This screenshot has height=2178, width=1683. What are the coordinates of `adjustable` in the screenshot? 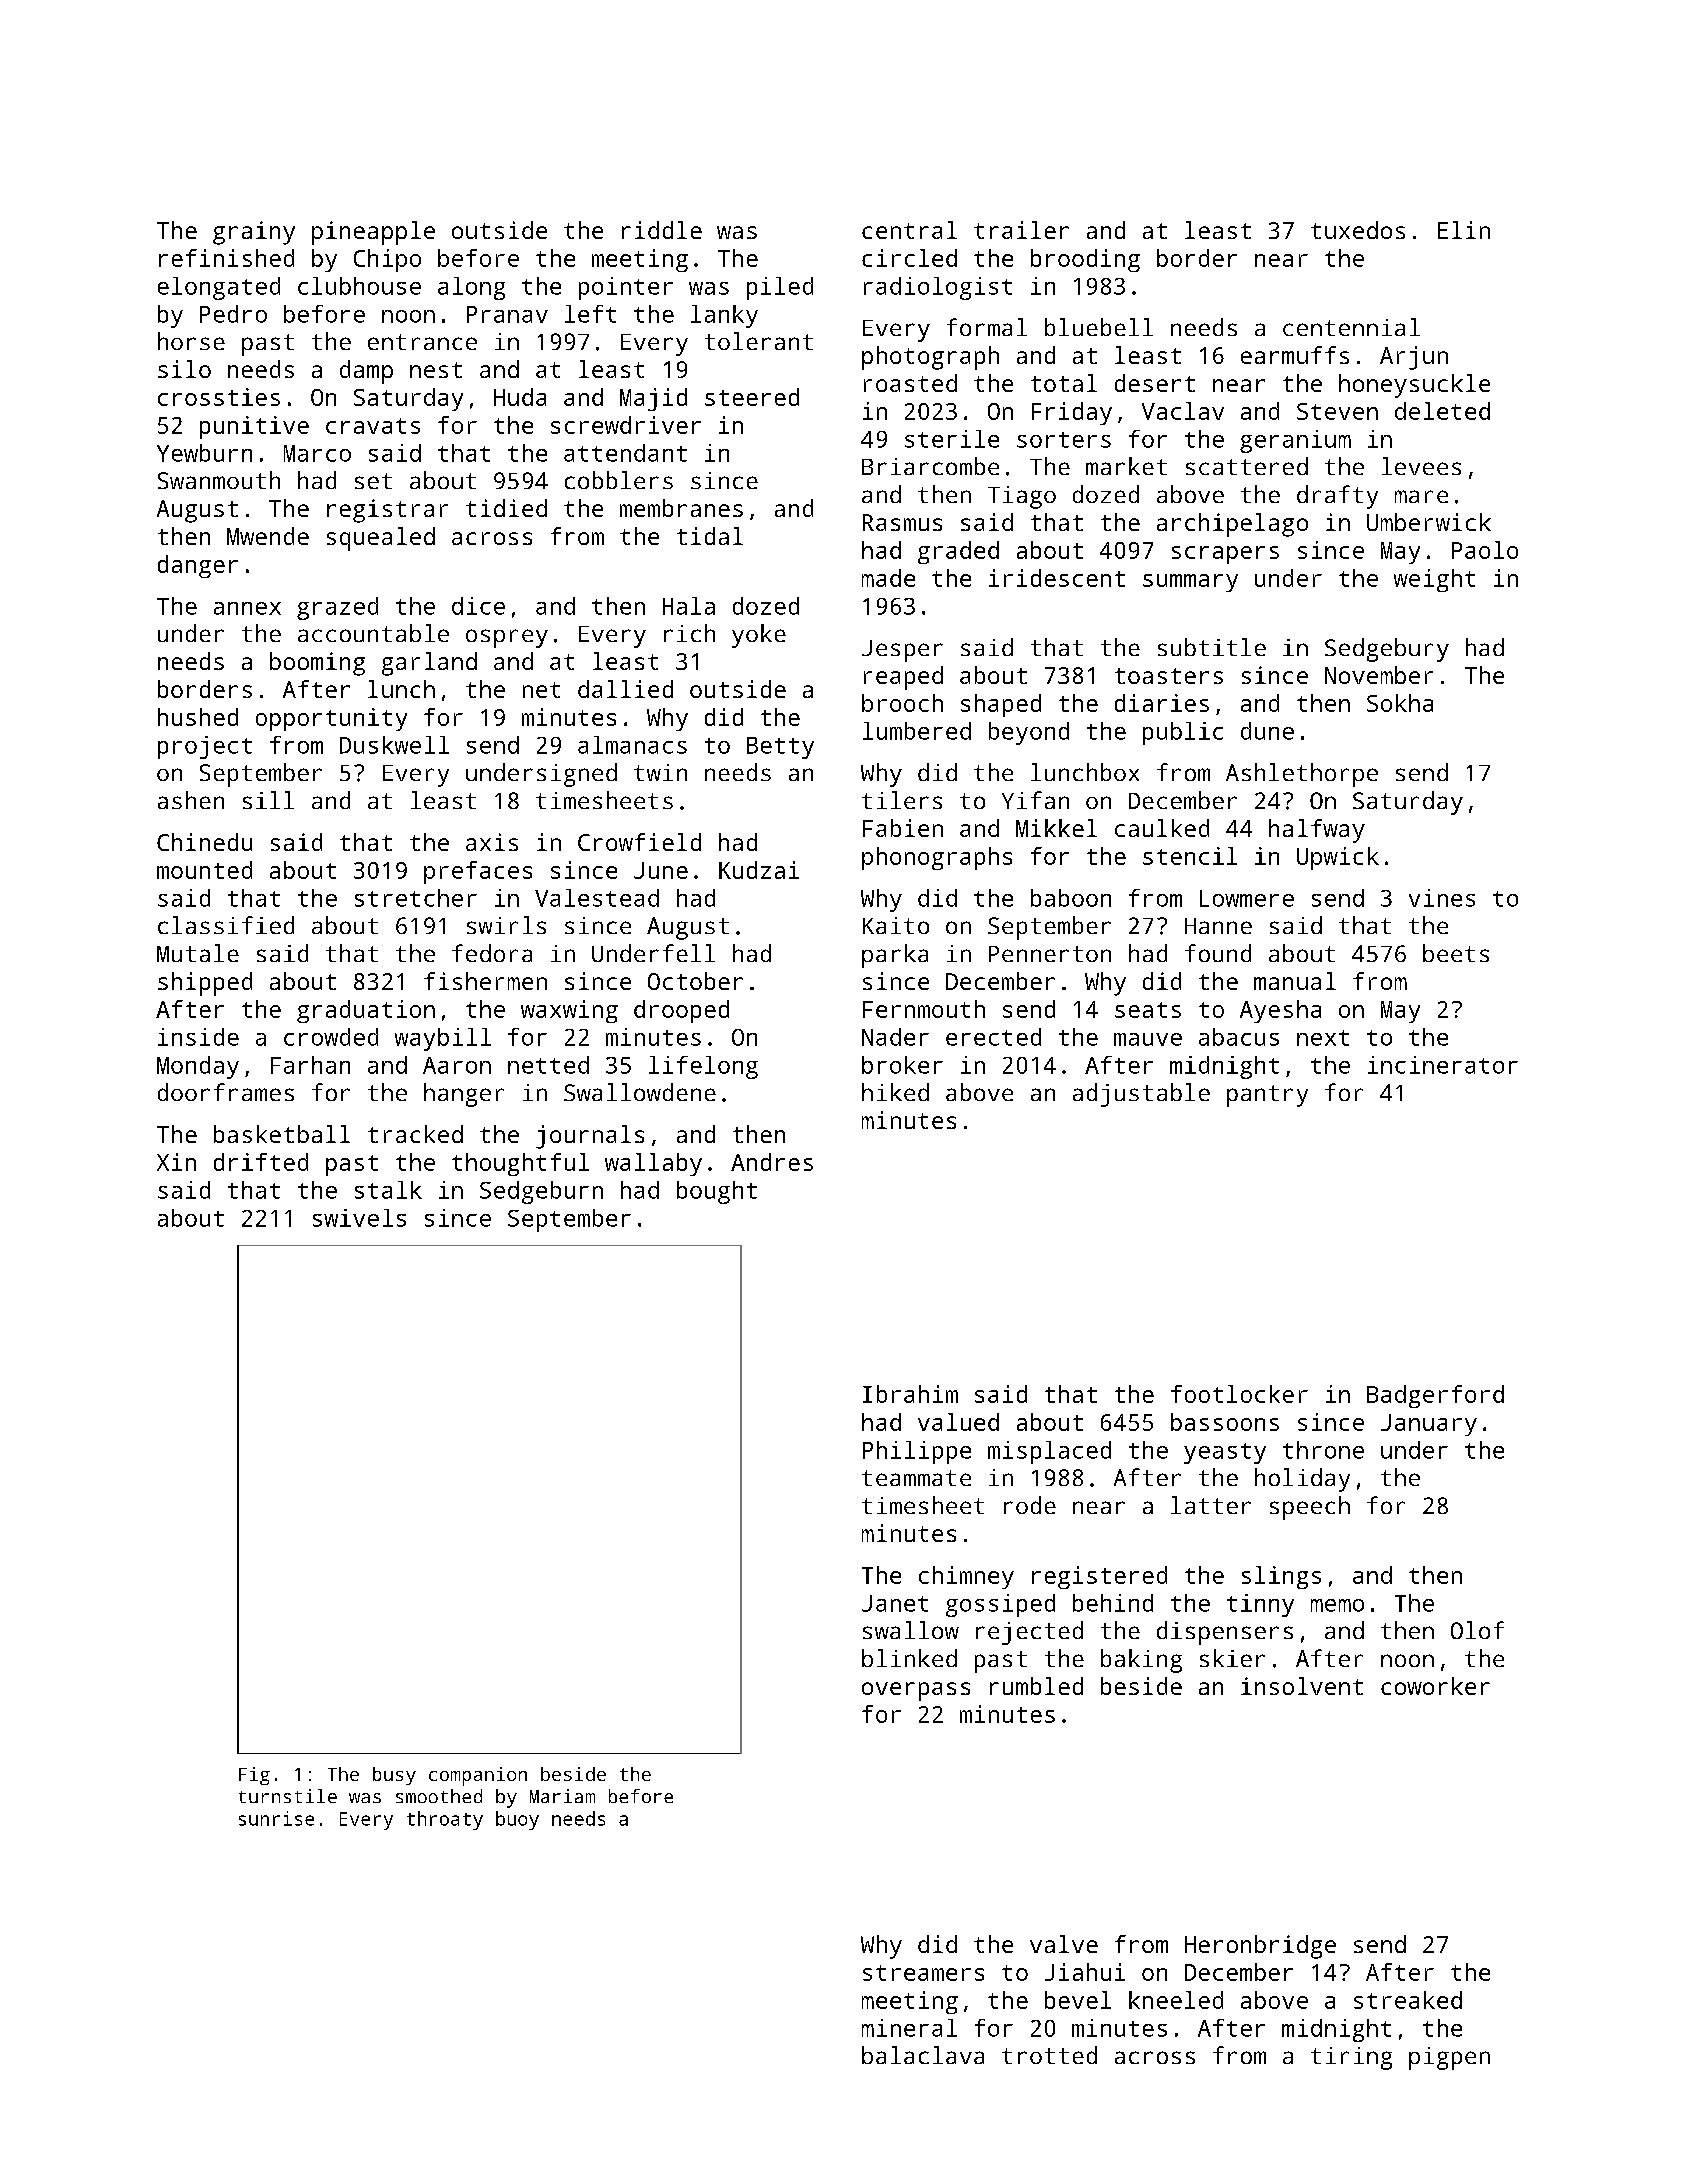 It's located at (1141, 1095).
